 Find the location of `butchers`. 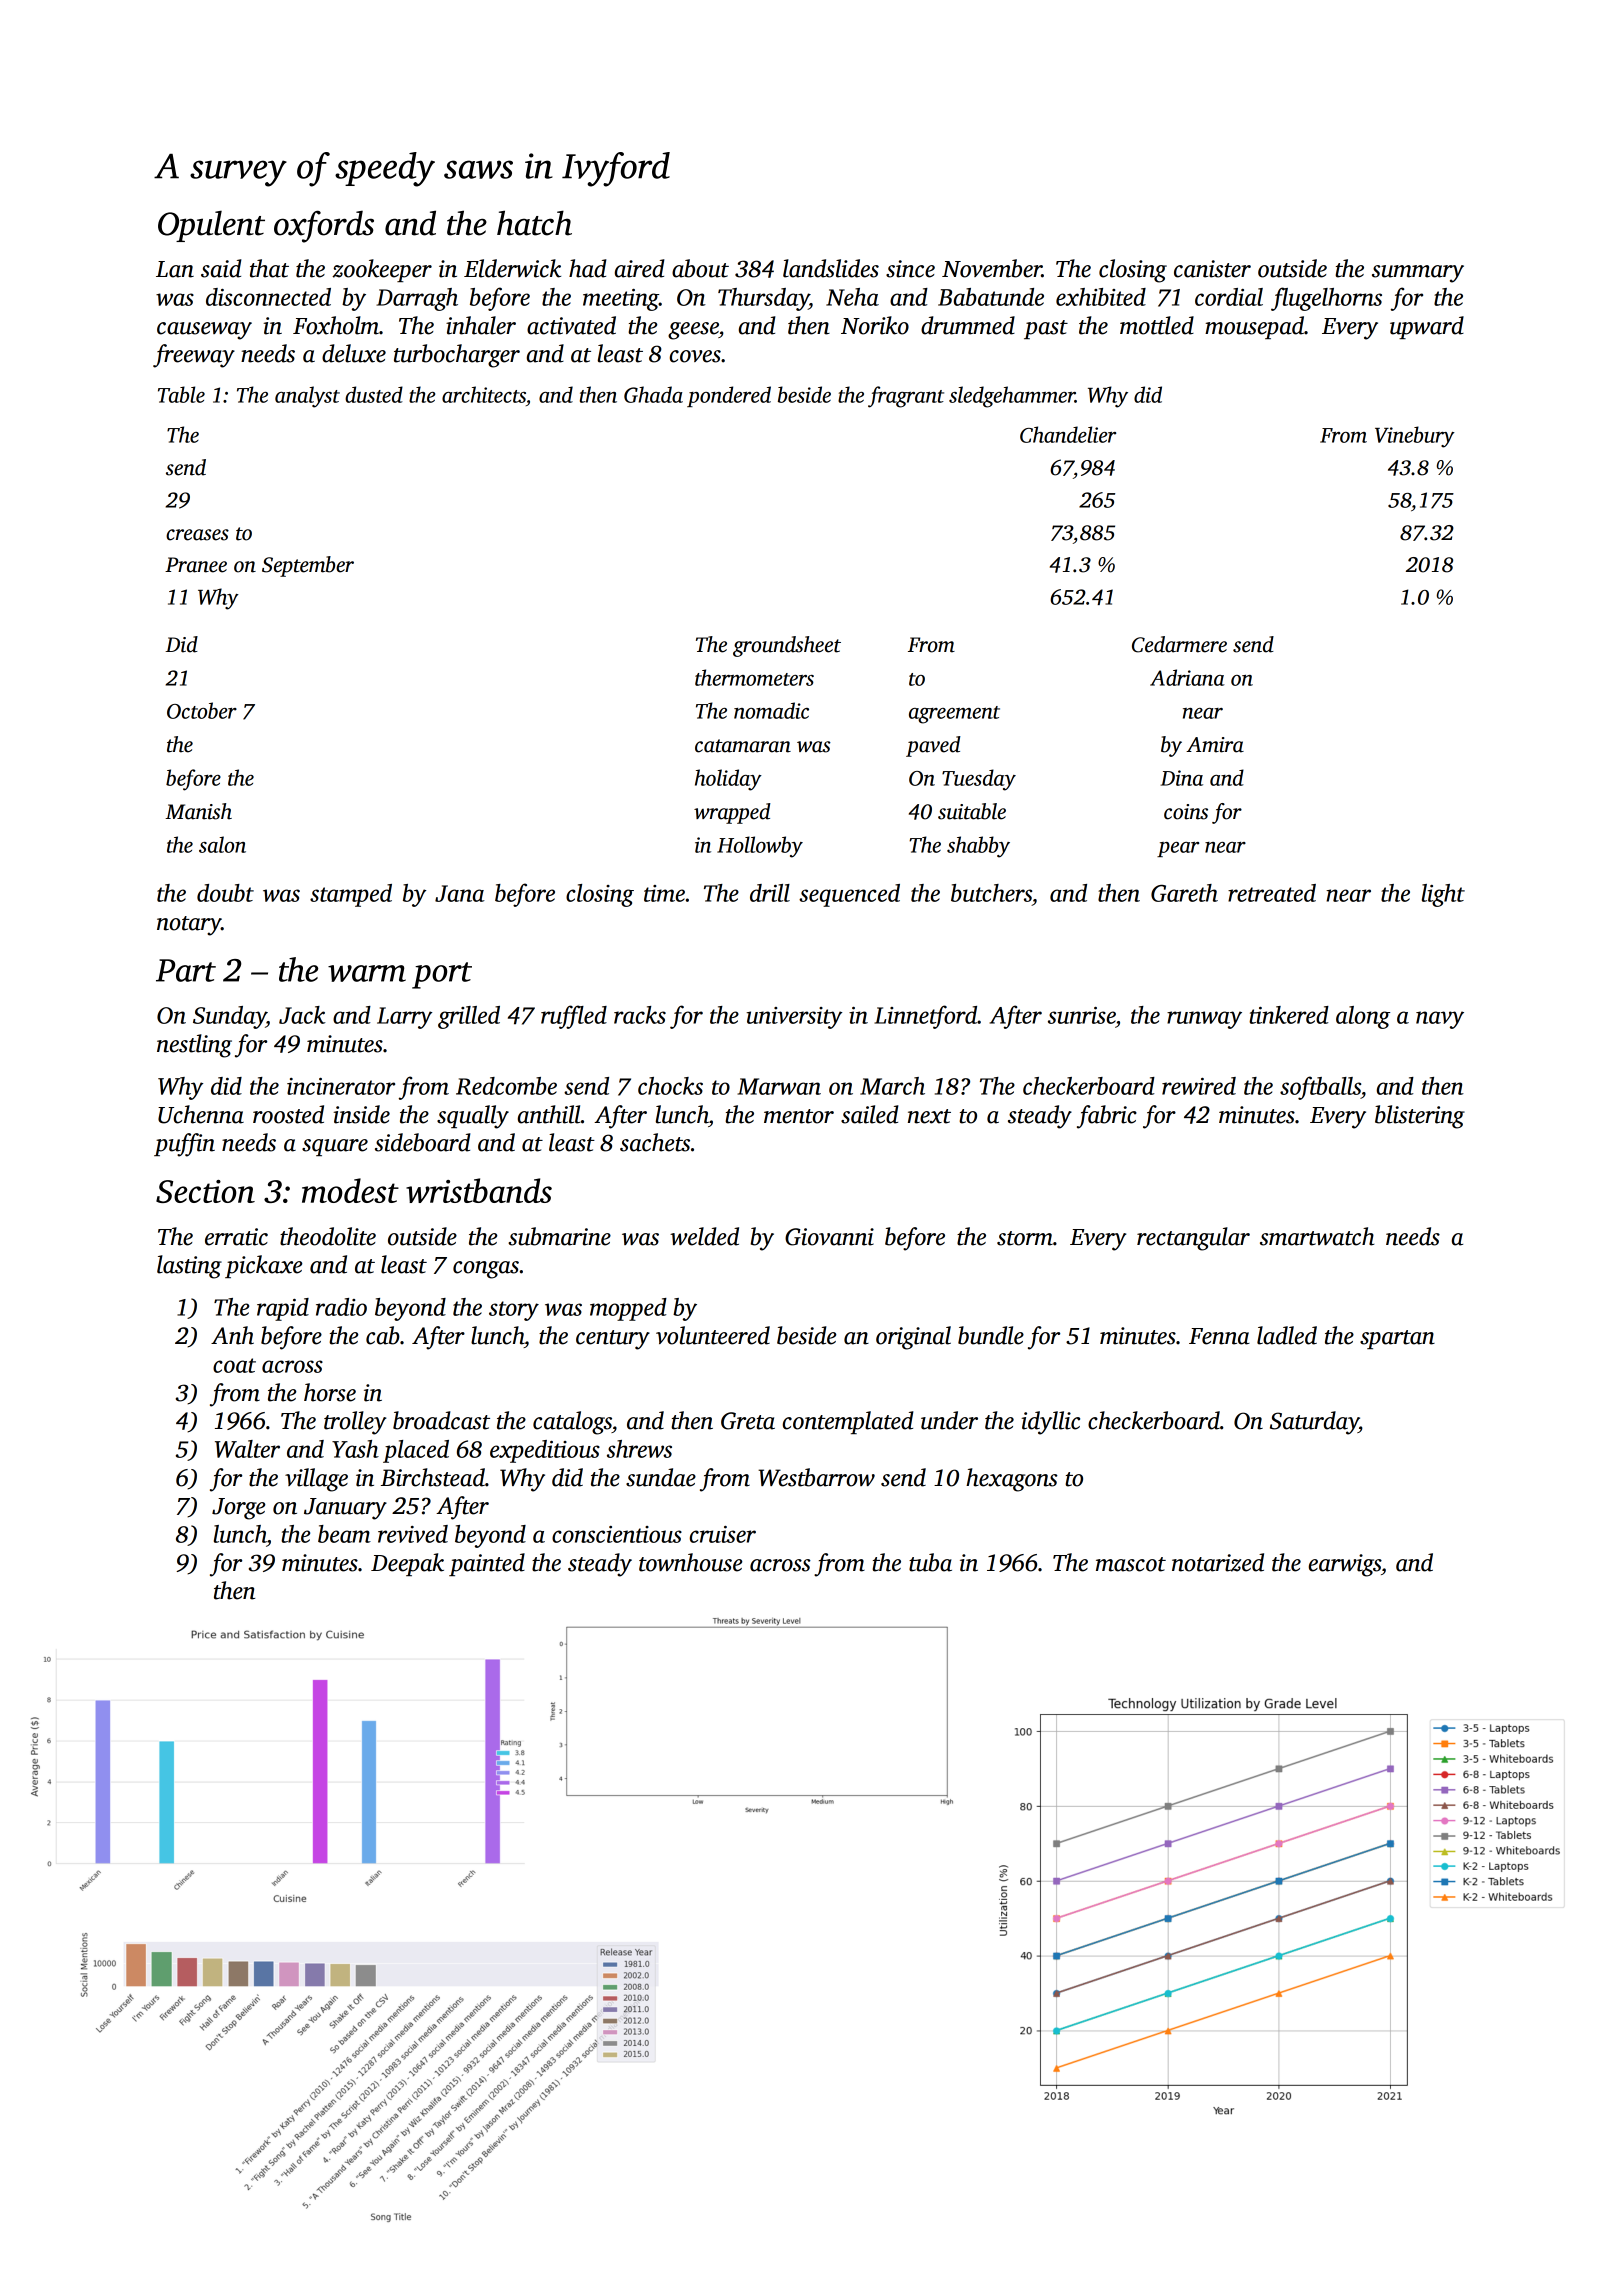

butchers is located at coordinates (991, 893).
